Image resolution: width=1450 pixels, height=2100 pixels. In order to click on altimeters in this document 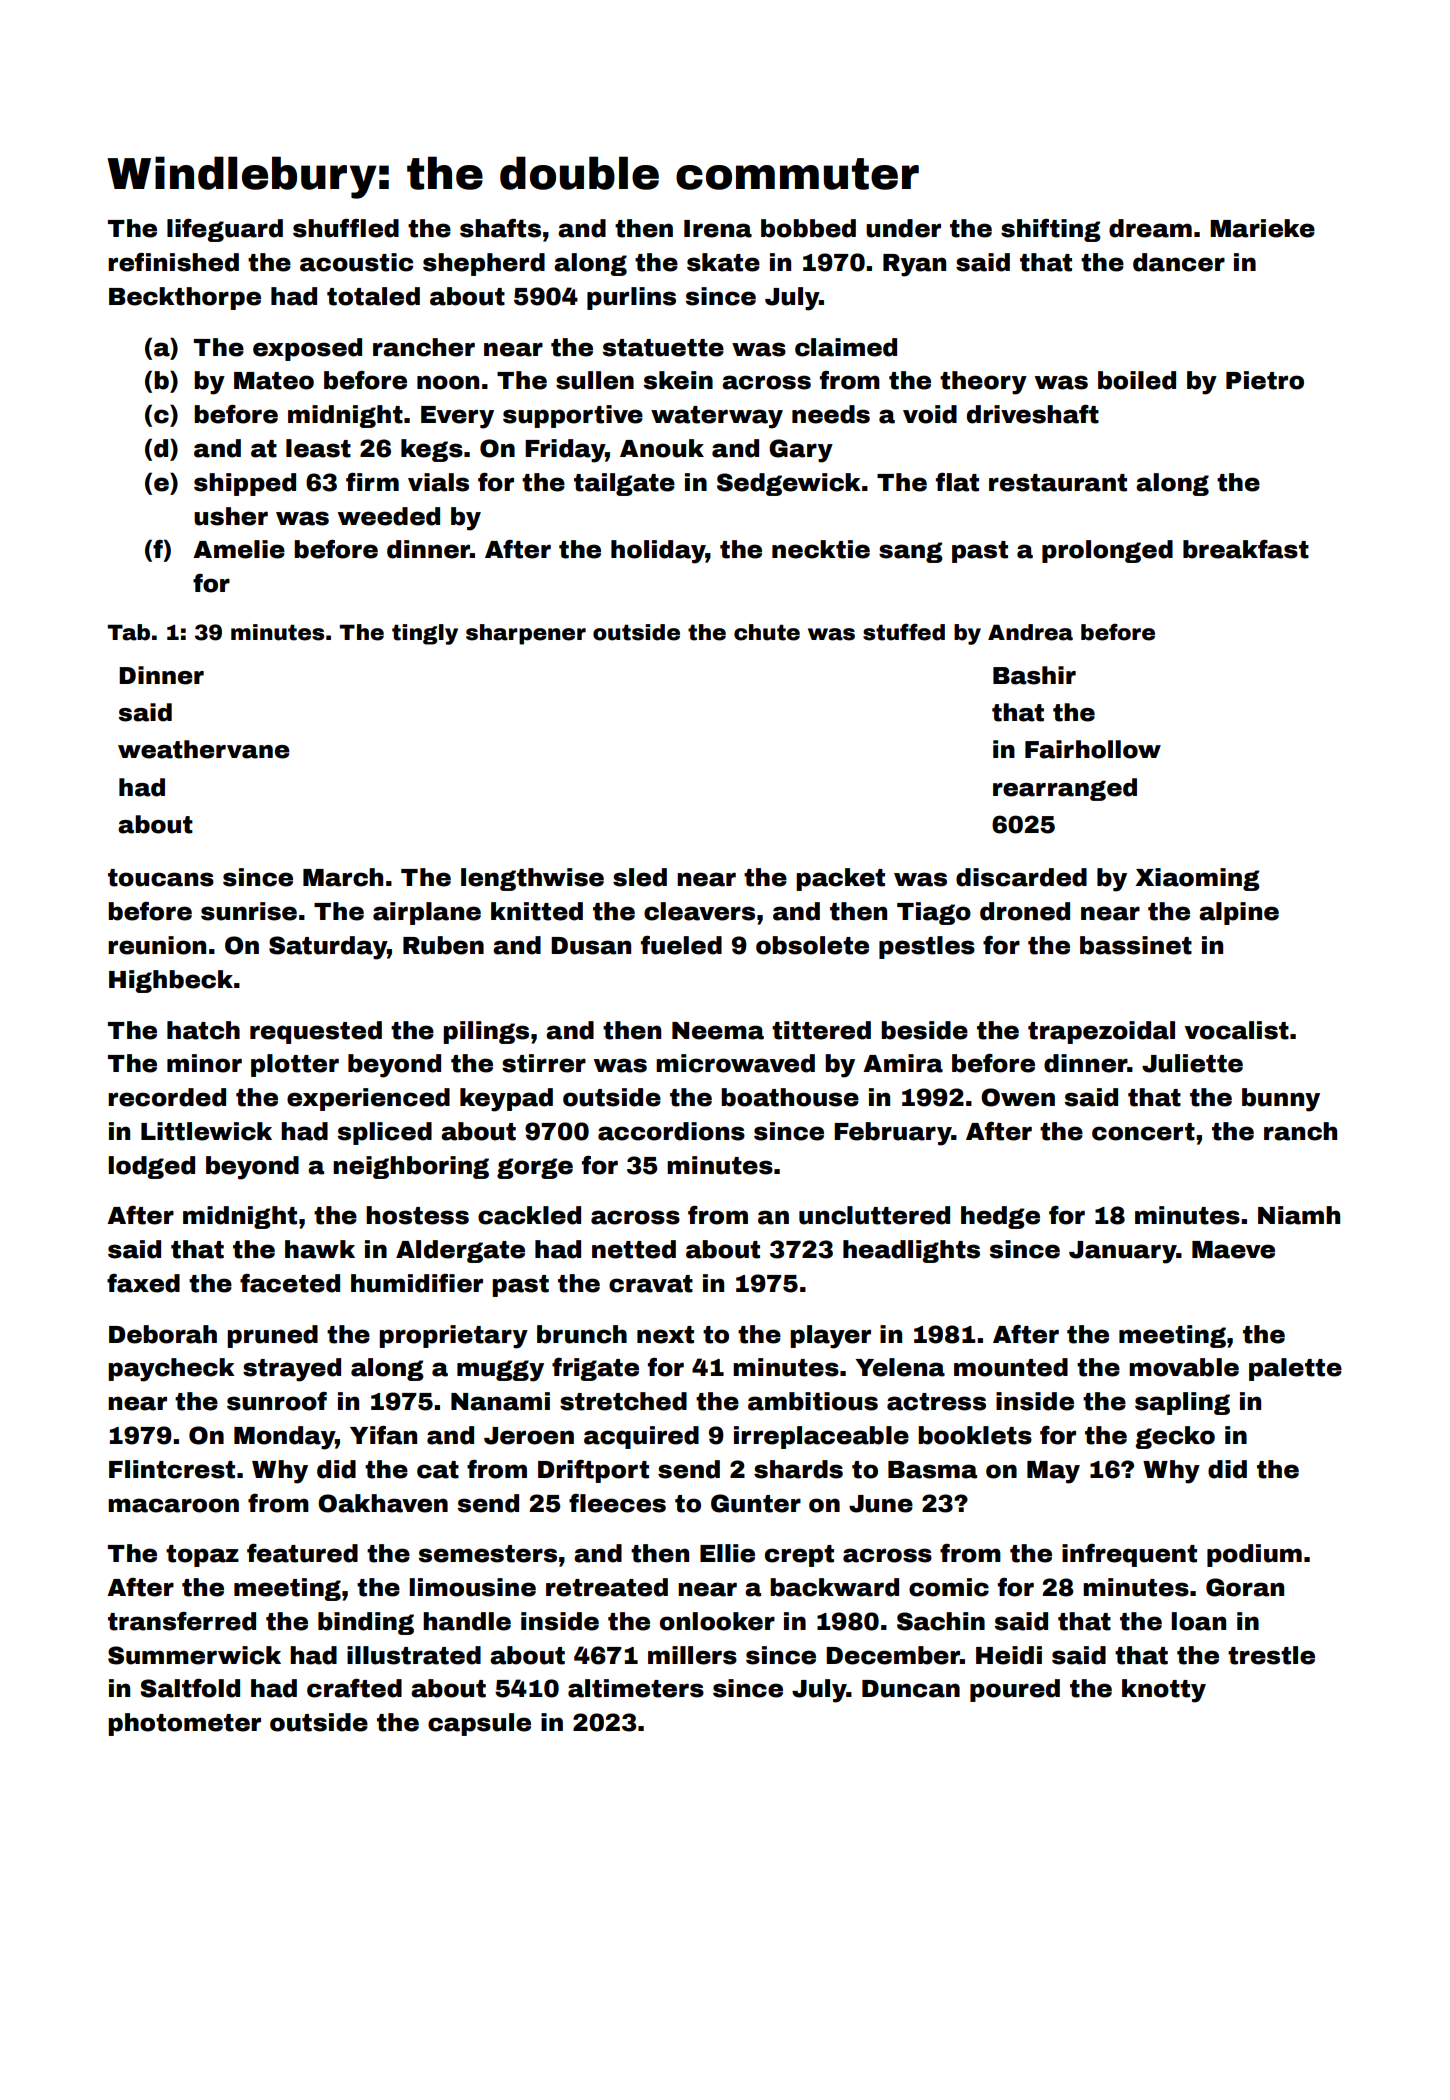, I will do `click(636, 1688)`.
